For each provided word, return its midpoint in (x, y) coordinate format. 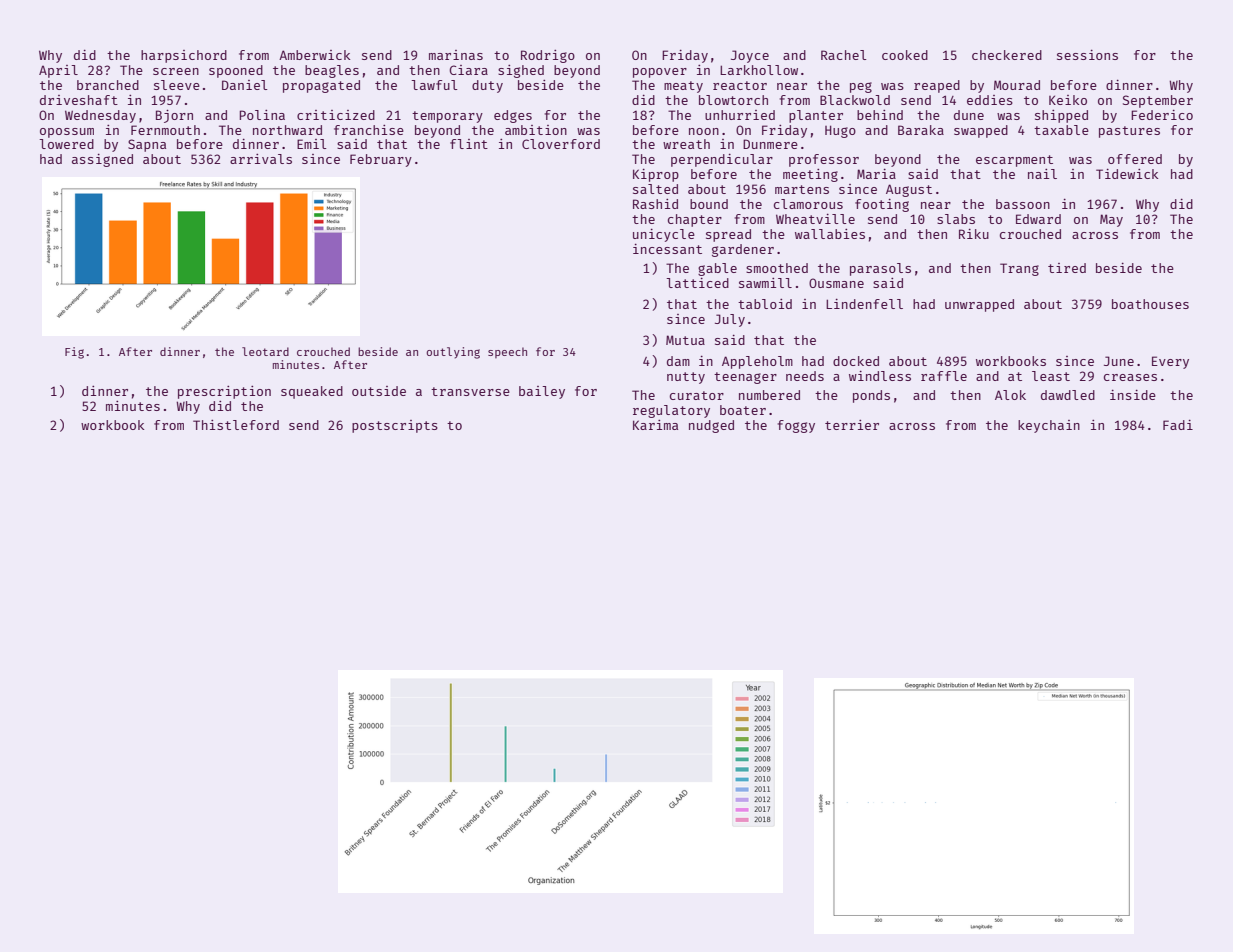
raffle (944, 376)
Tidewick (1127, 174)
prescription (224, 392)
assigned (102, 160)
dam (678, 361)
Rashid (655, 204)
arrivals (261, 159)
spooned (236, 71)
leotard (265, 351)
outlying (453, 353)
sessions (1087, 55)
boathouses (1150, 304)
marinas (456, 55)
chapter (695, 220)
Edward (1038, 219)
